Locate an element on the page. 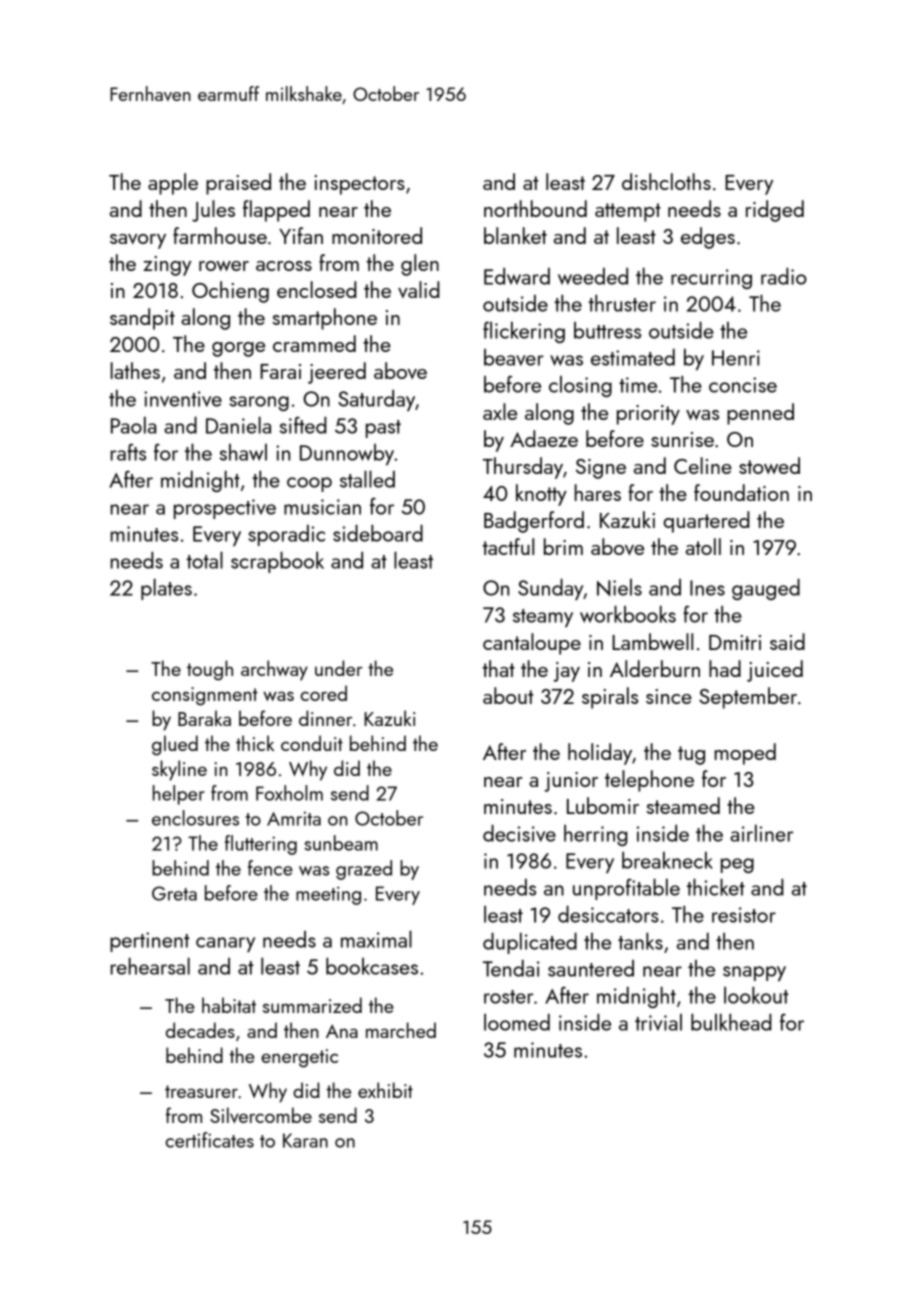 The image size is (924, 1311). sarong is located at coordinates (259, 403).
